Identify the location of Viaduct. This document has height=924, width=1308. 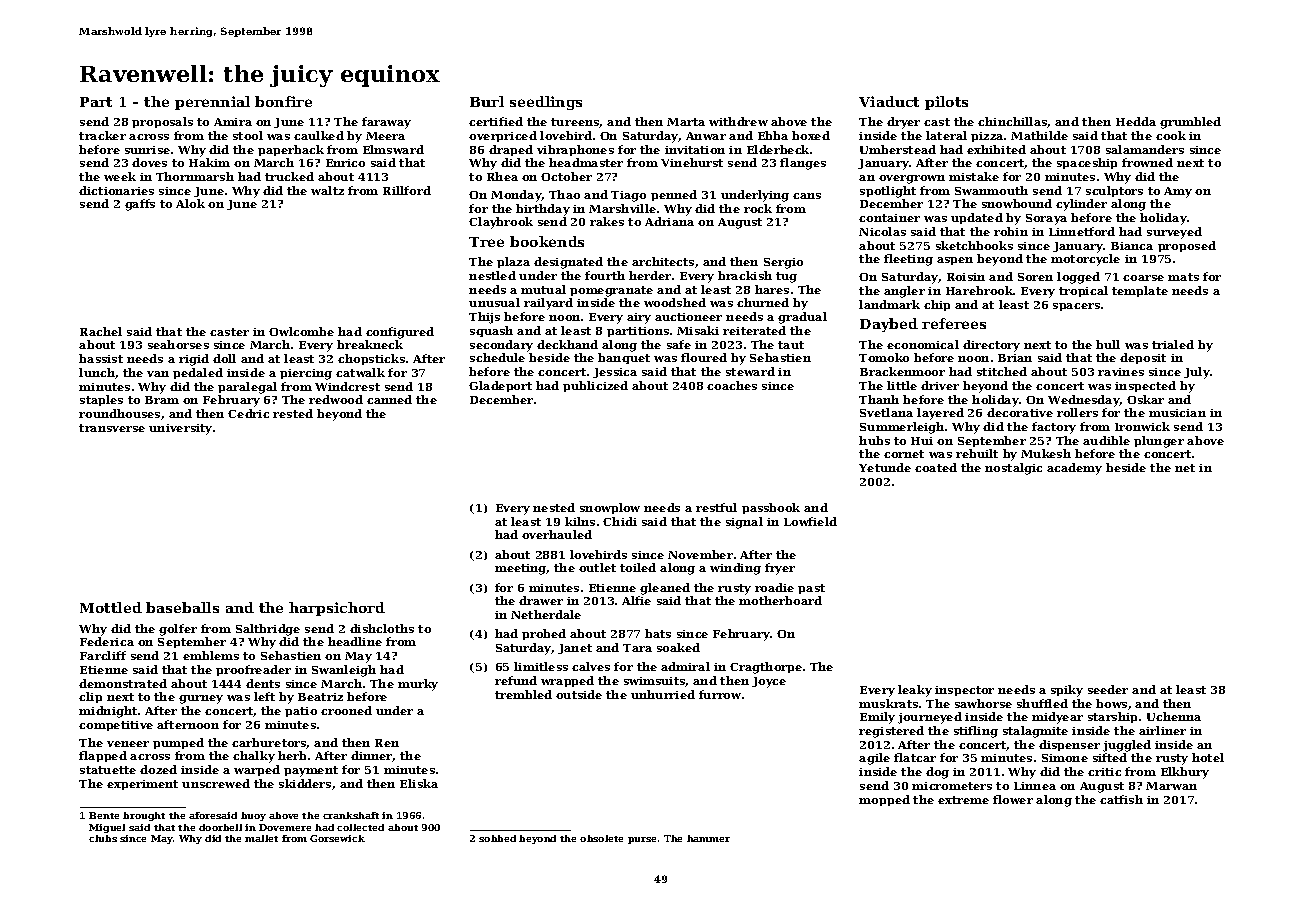
(889, 101).
